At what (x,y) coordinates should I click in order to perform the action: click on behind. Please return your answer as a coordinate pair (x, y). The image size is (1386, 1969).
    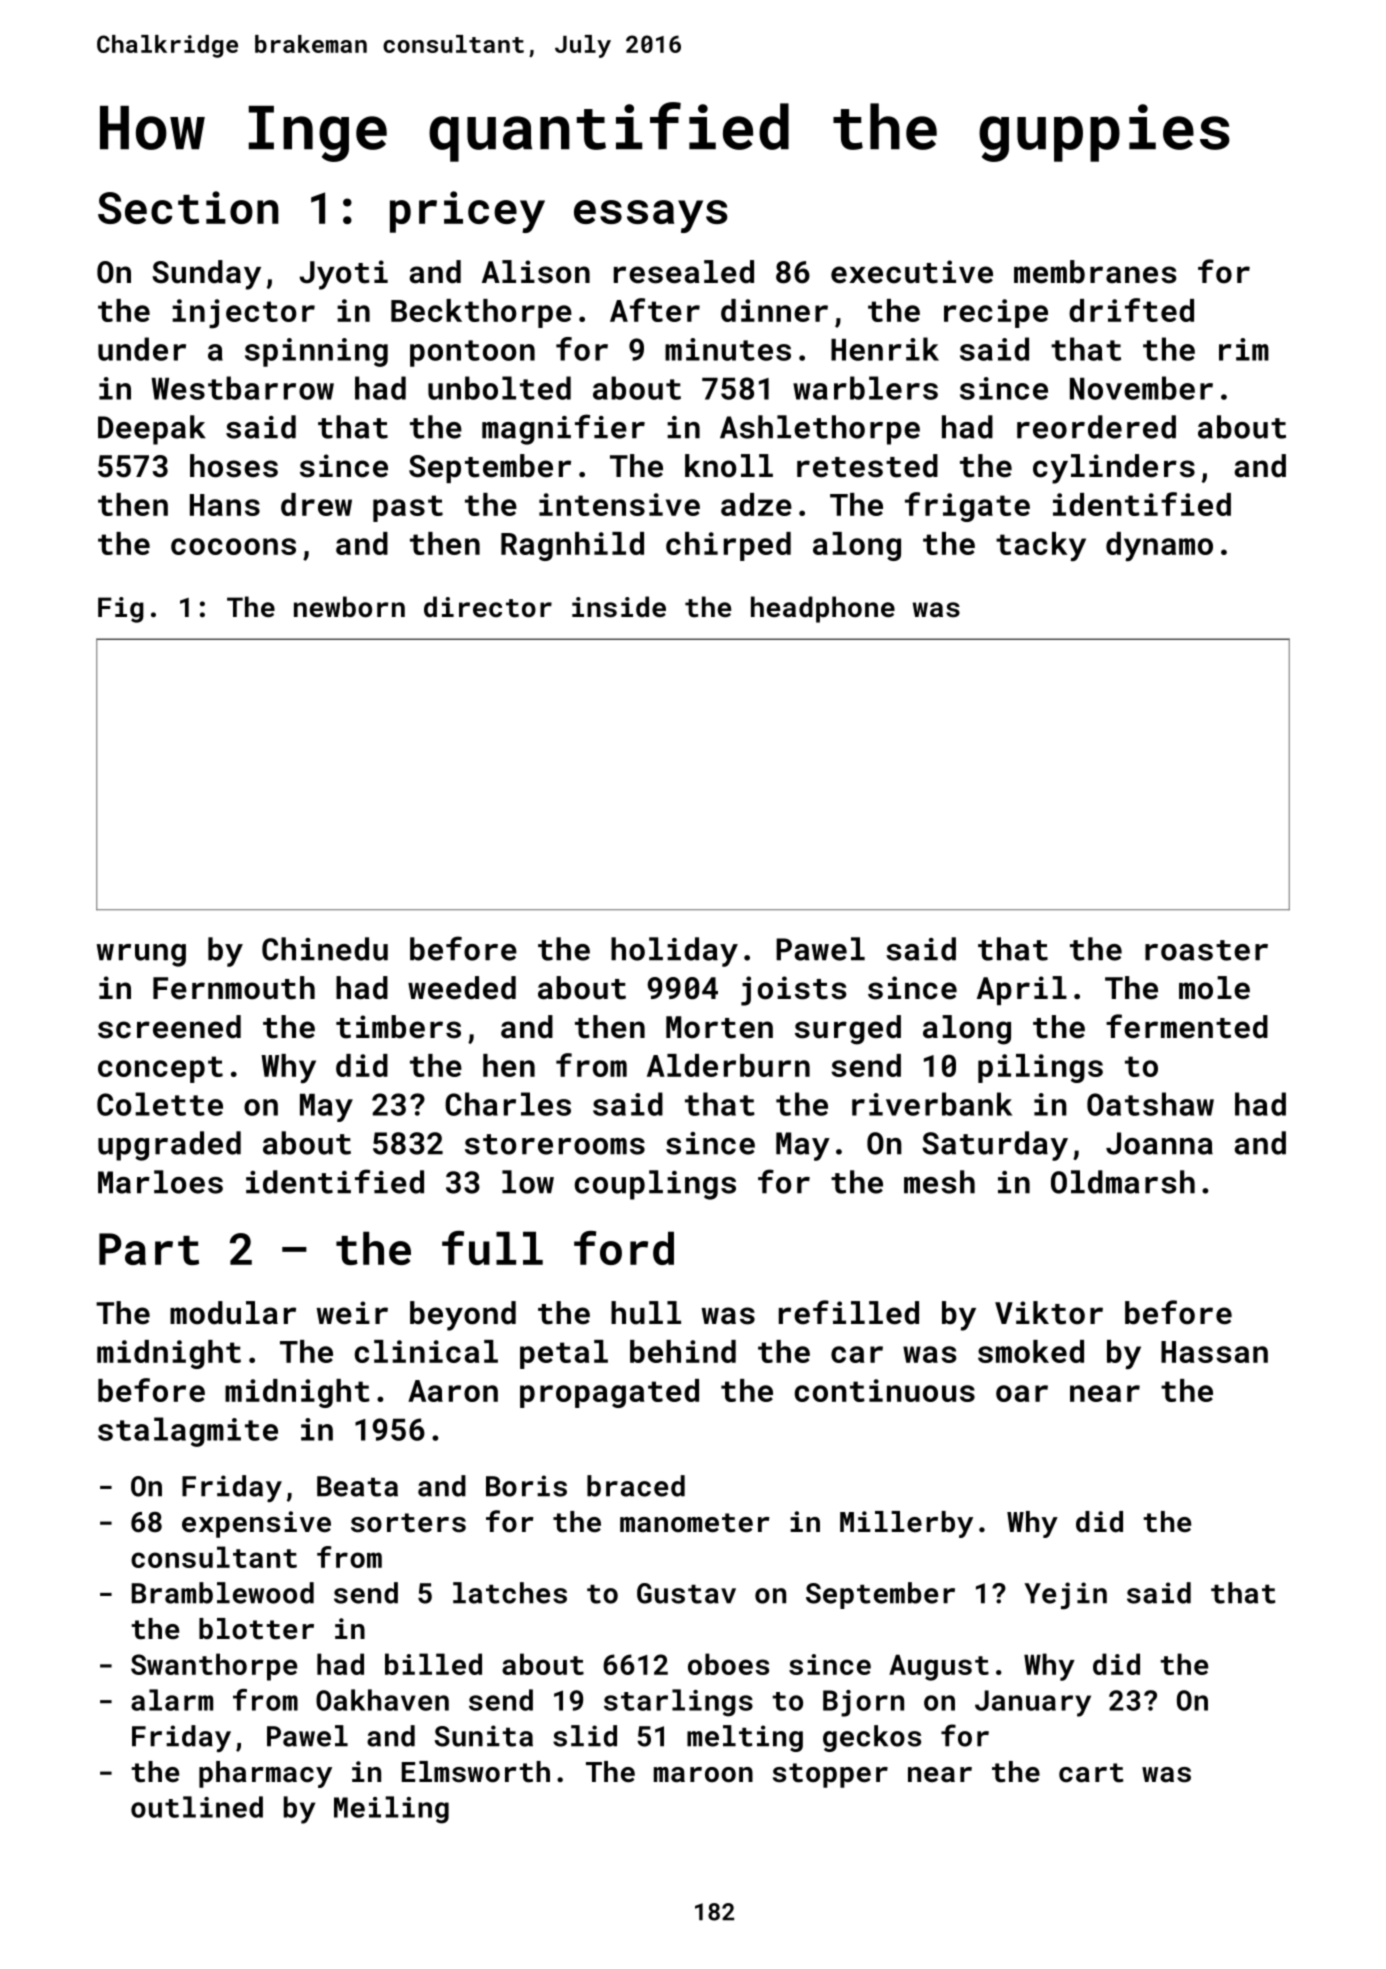
    Looking at the image, I should click on (683, 1351).
